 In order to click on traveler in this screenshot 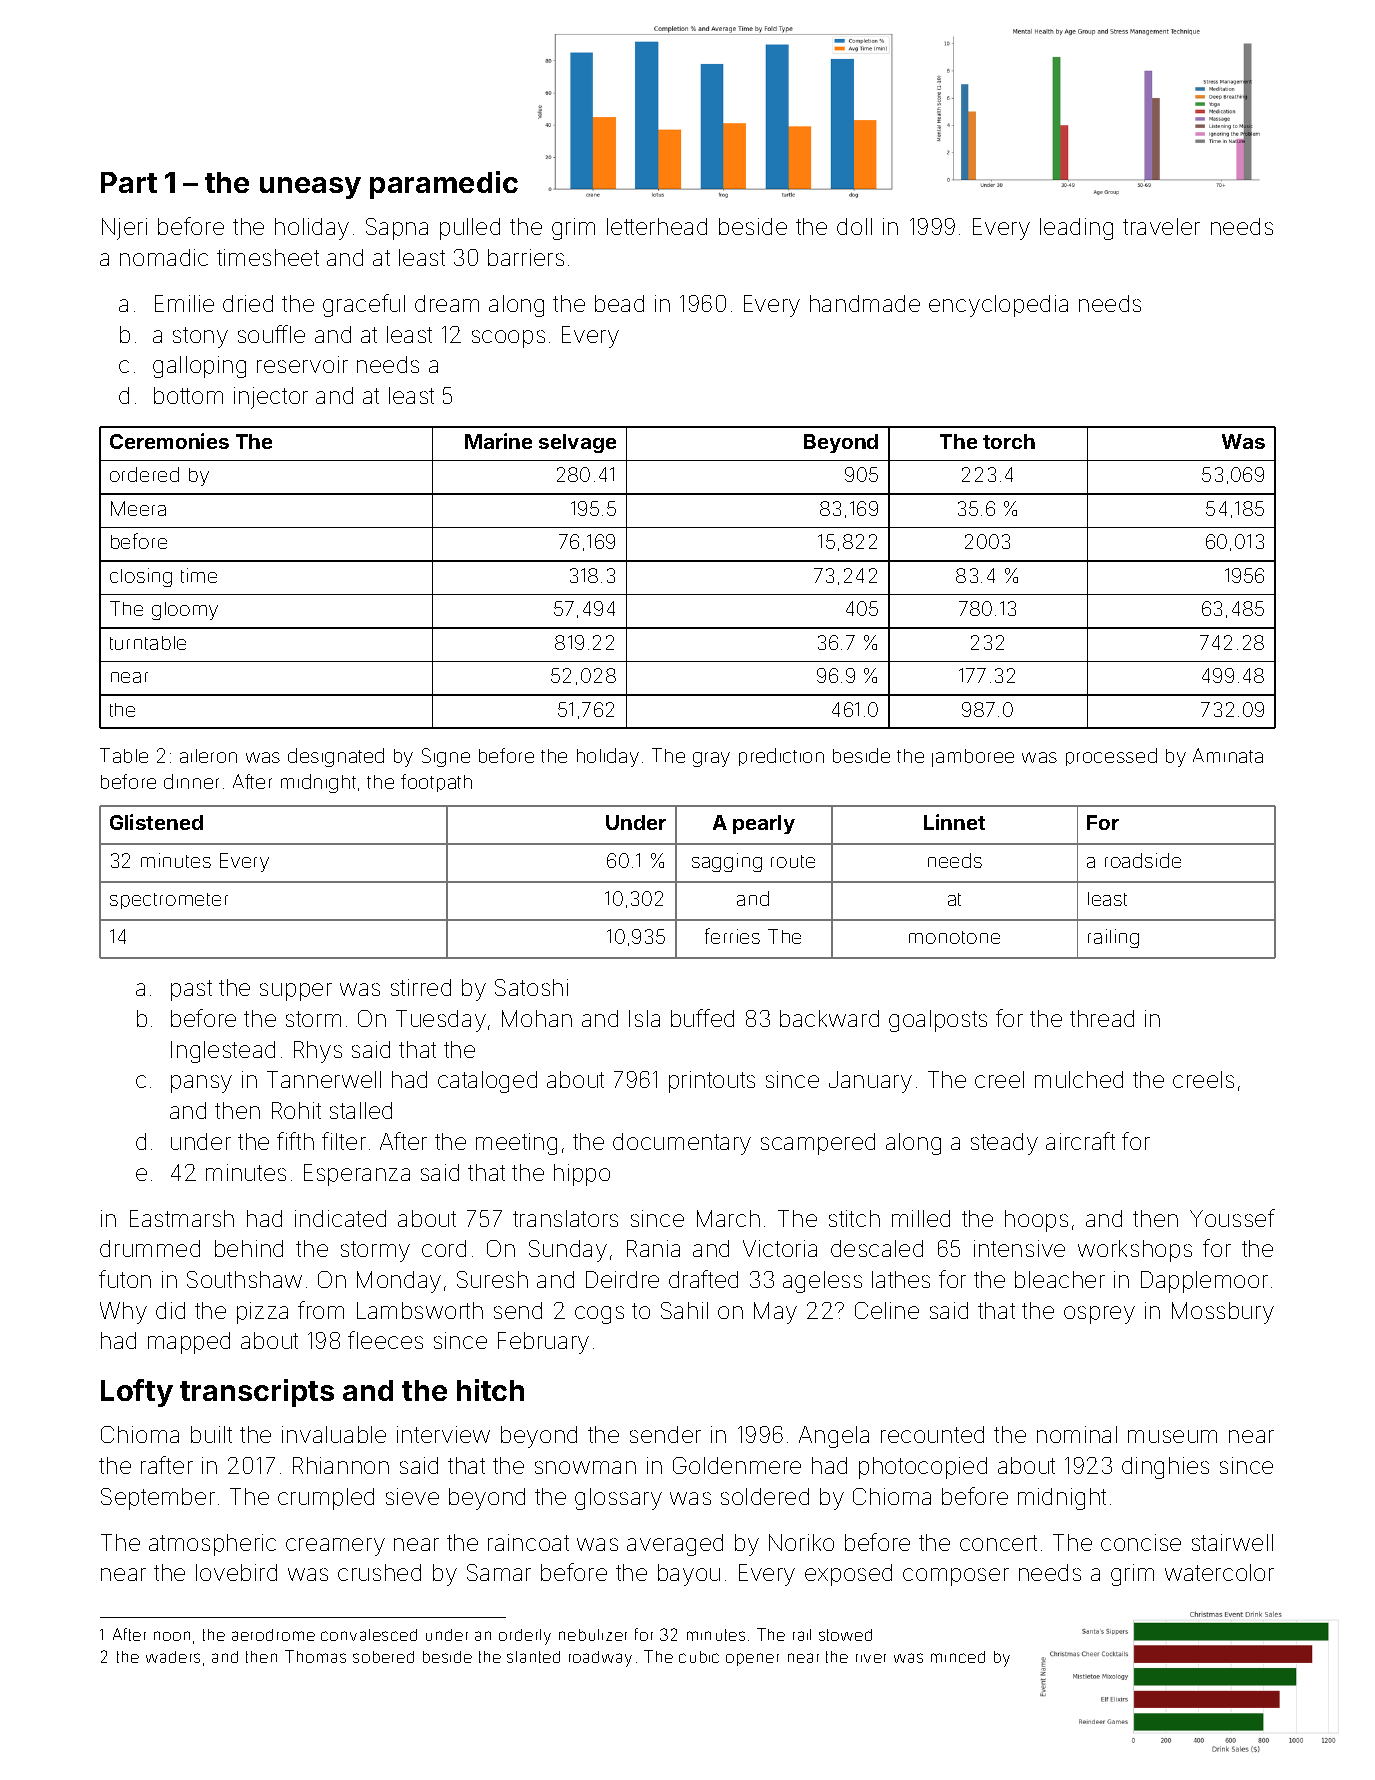, I will do `click(1161, 226)`.
